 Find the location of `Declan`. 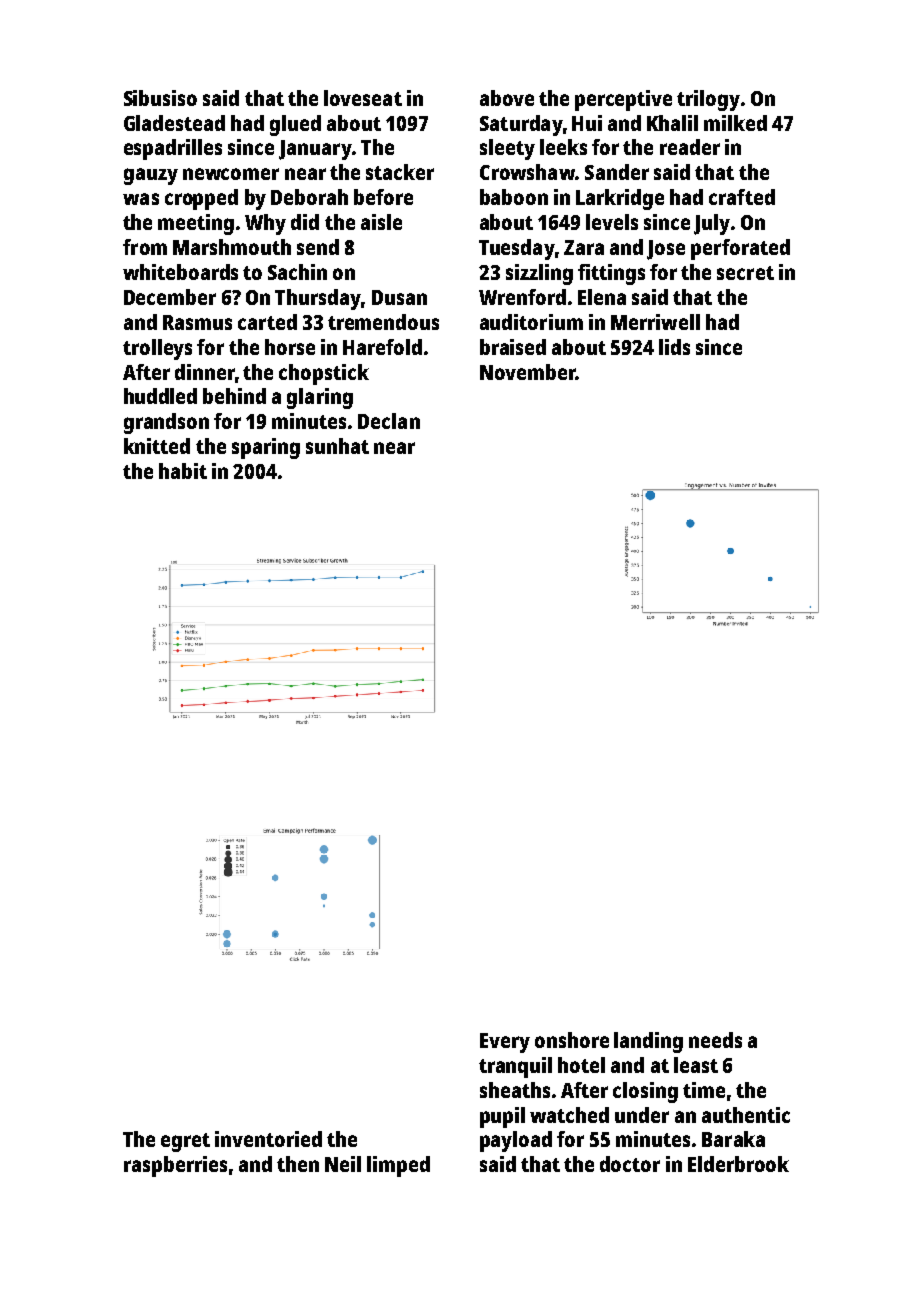

Declan is located at coordinates (389, 421).
